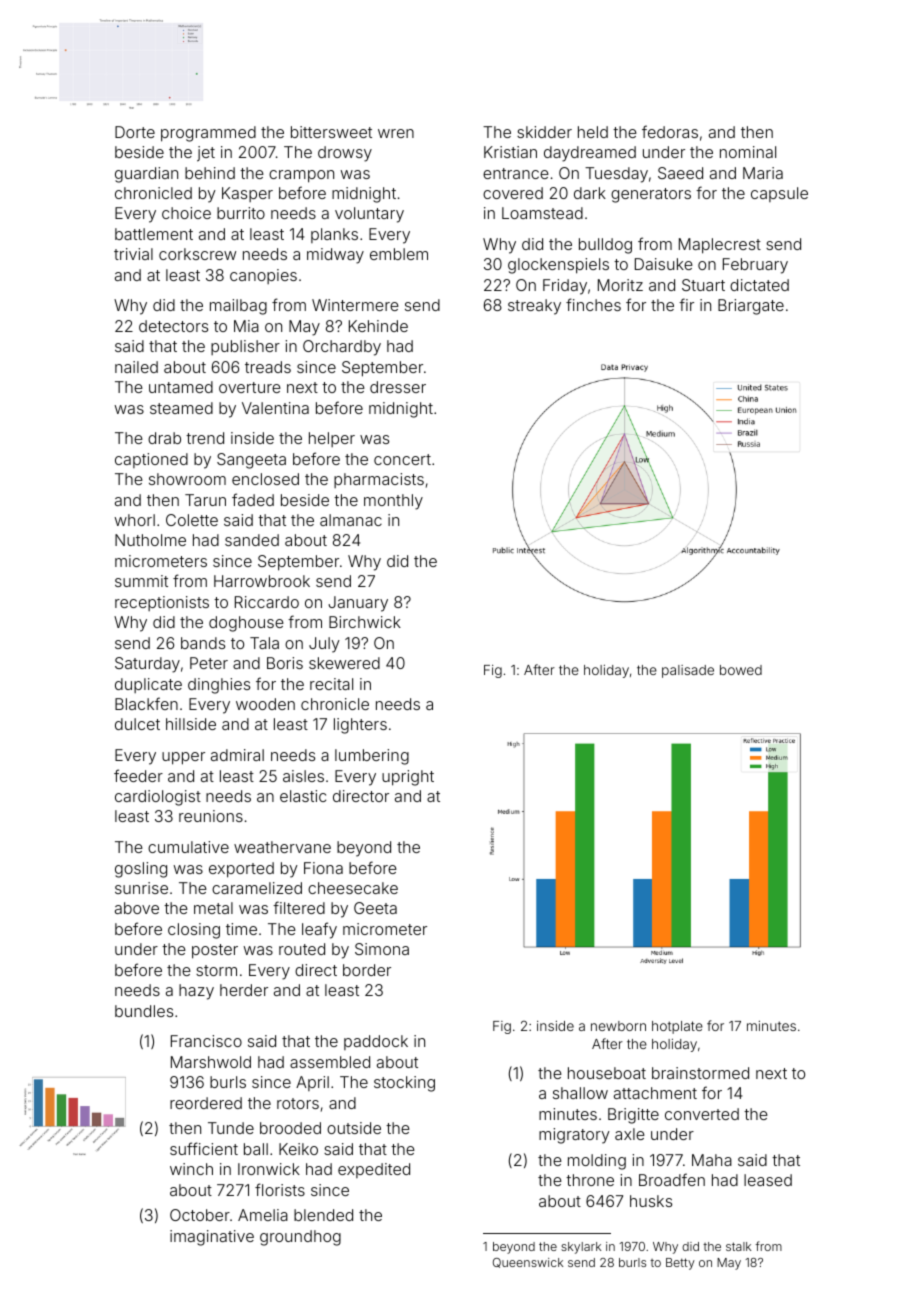  What do you see at coordinates (197, 254) in the image?
I see `corkscrew` at bounding box center [197, 254].
